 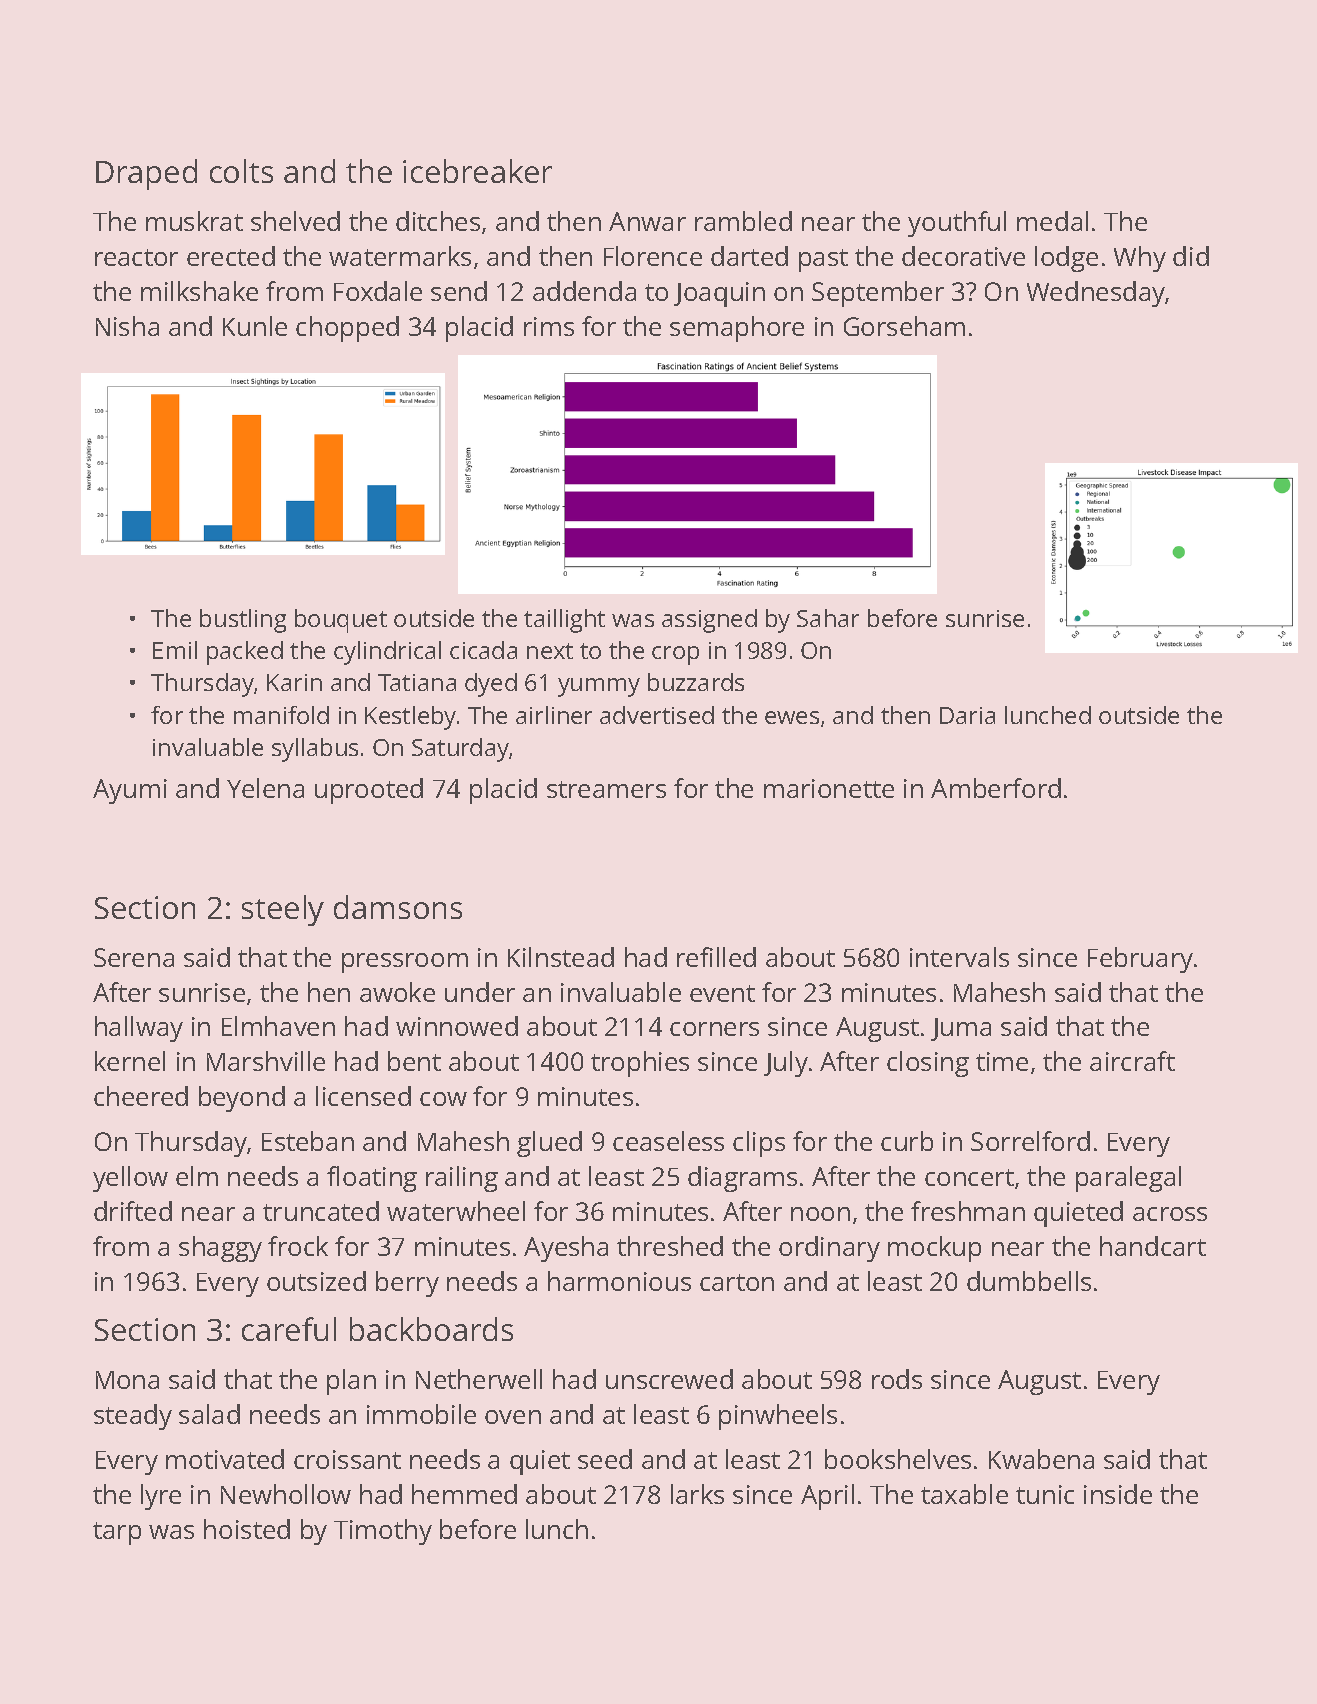 What do you see at coordinates (904, 326) in the document?
I see `Gorseham` at bounding box center [904, 326].
